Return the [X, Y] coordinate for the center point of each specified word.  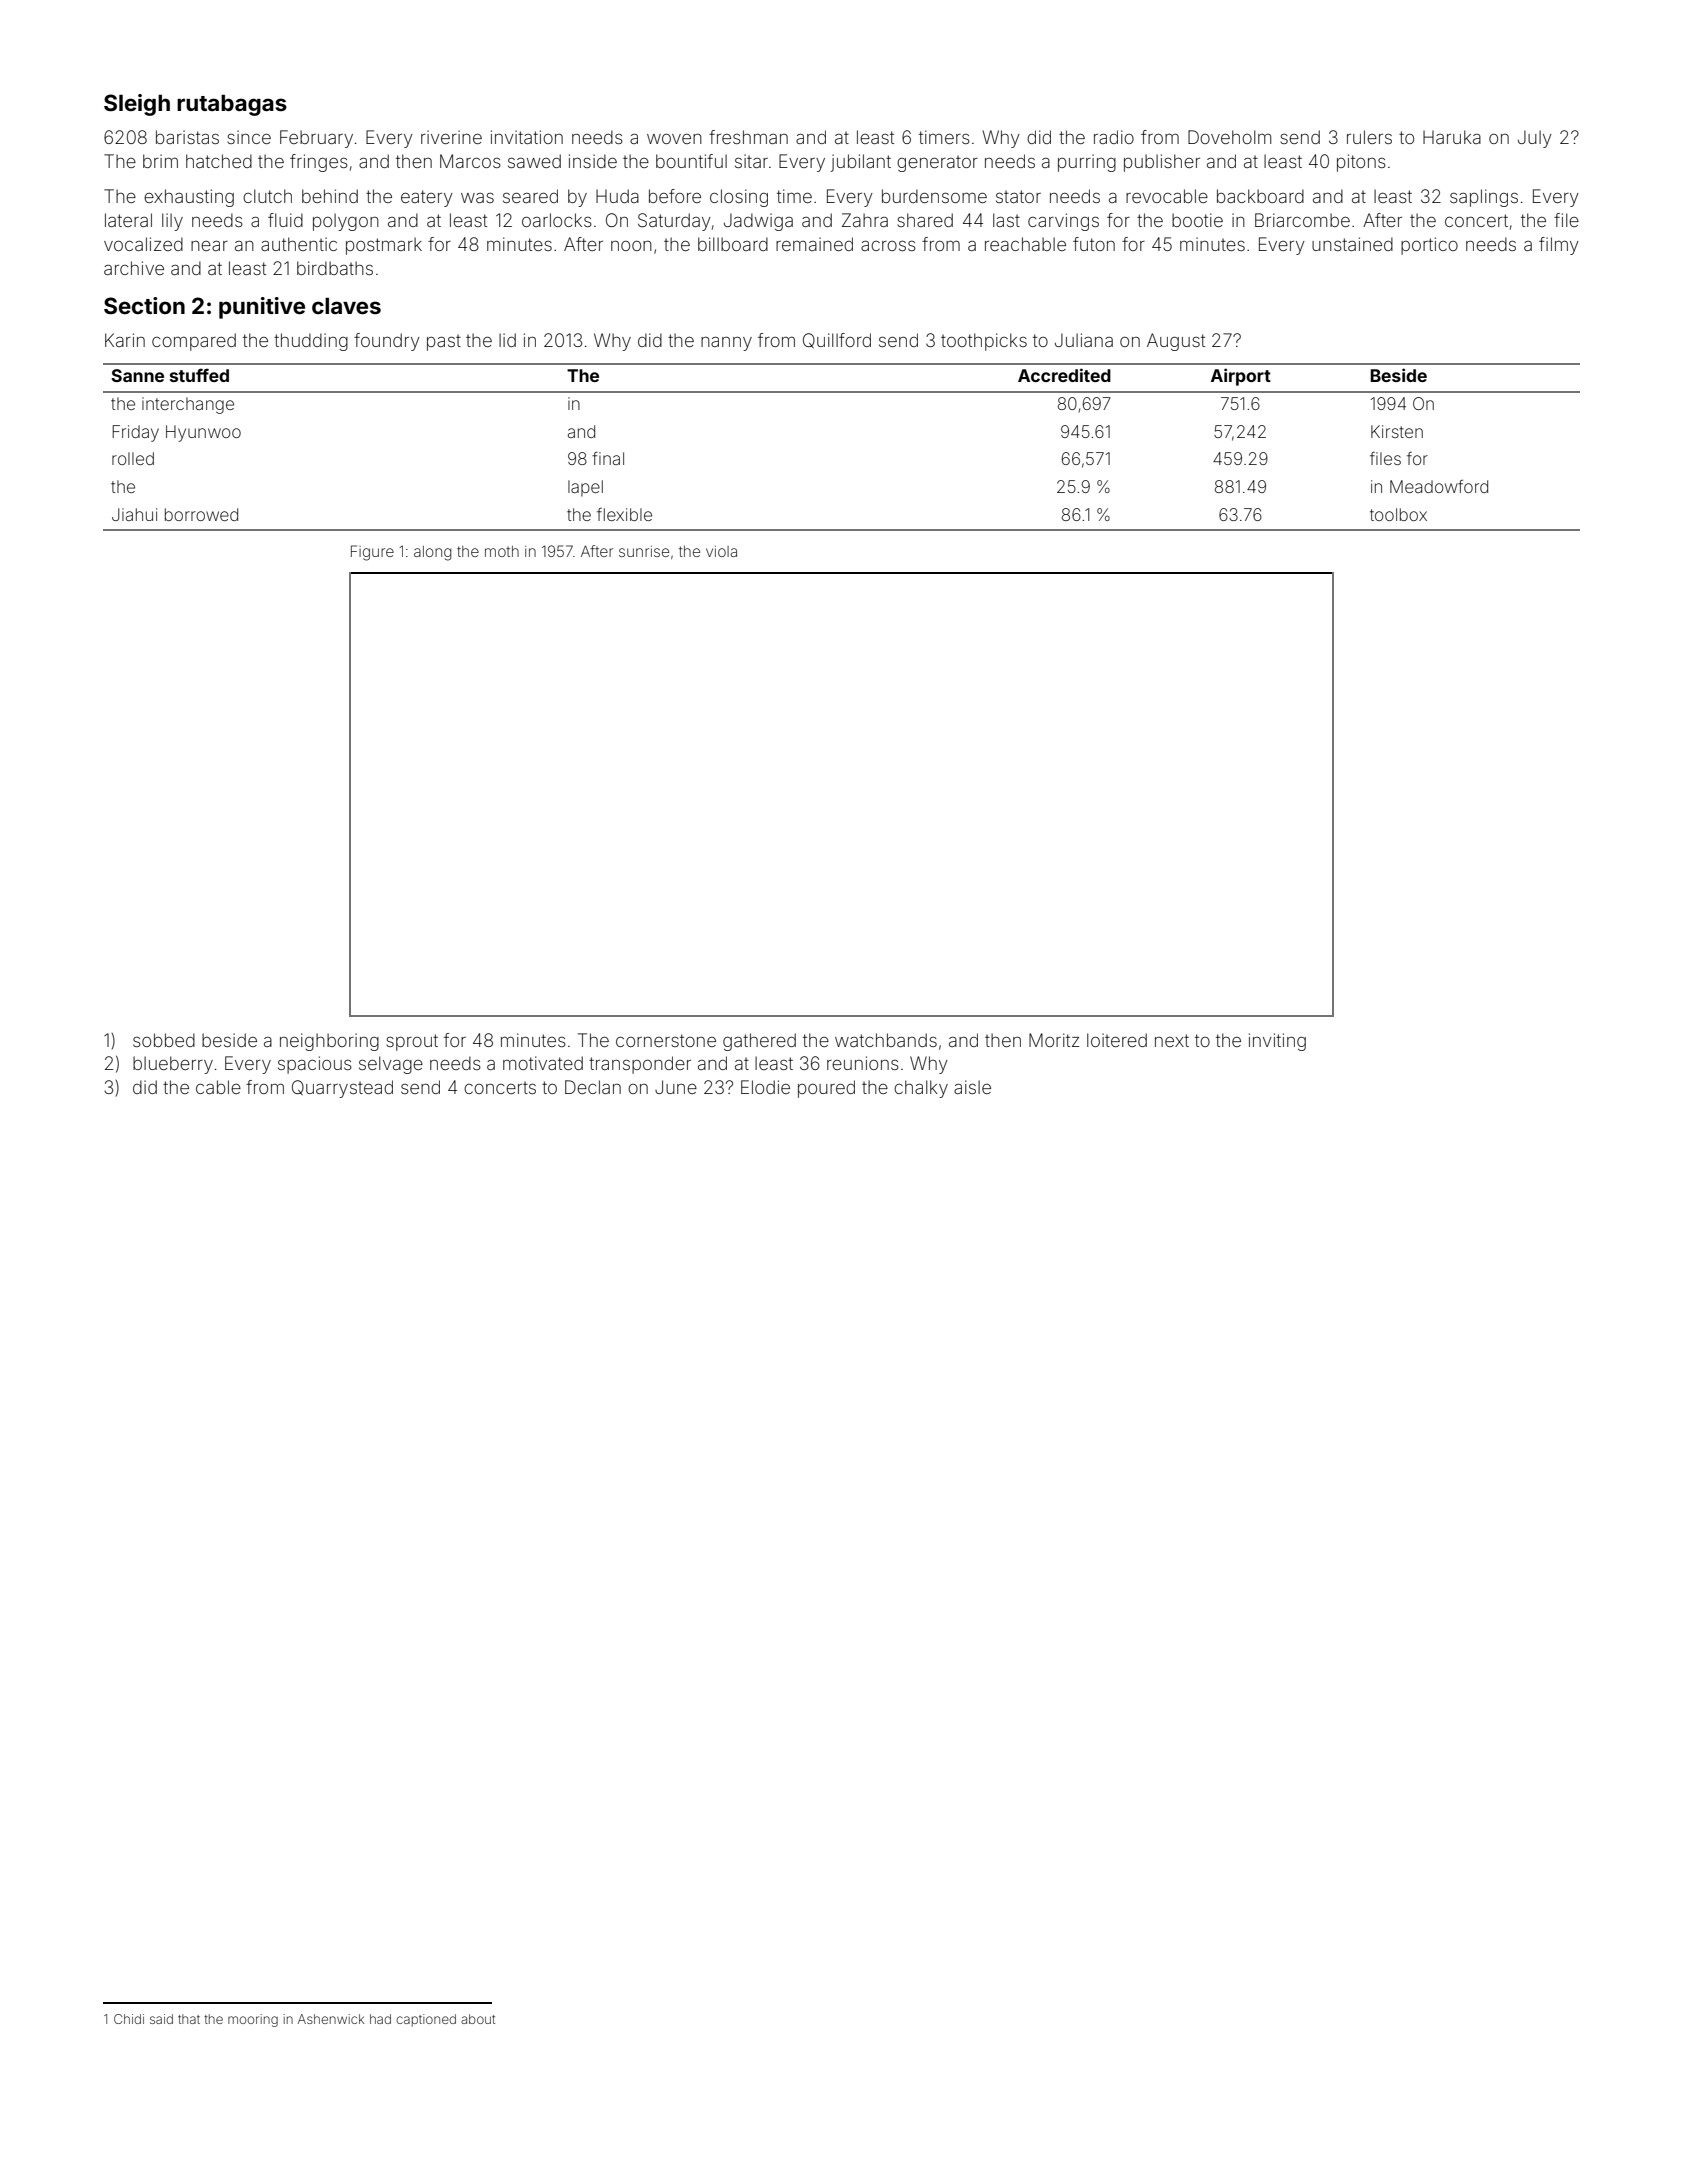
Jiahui [134, 514]
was [477, 198]
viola [721, 551]
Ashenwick [331, 2019]
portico [1429, 246]
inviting [1277, 1042]
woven [674, 139]
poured [826, 1089]
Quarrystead [342, 1089]
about [478, 2019]
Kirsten [1397, 431]
